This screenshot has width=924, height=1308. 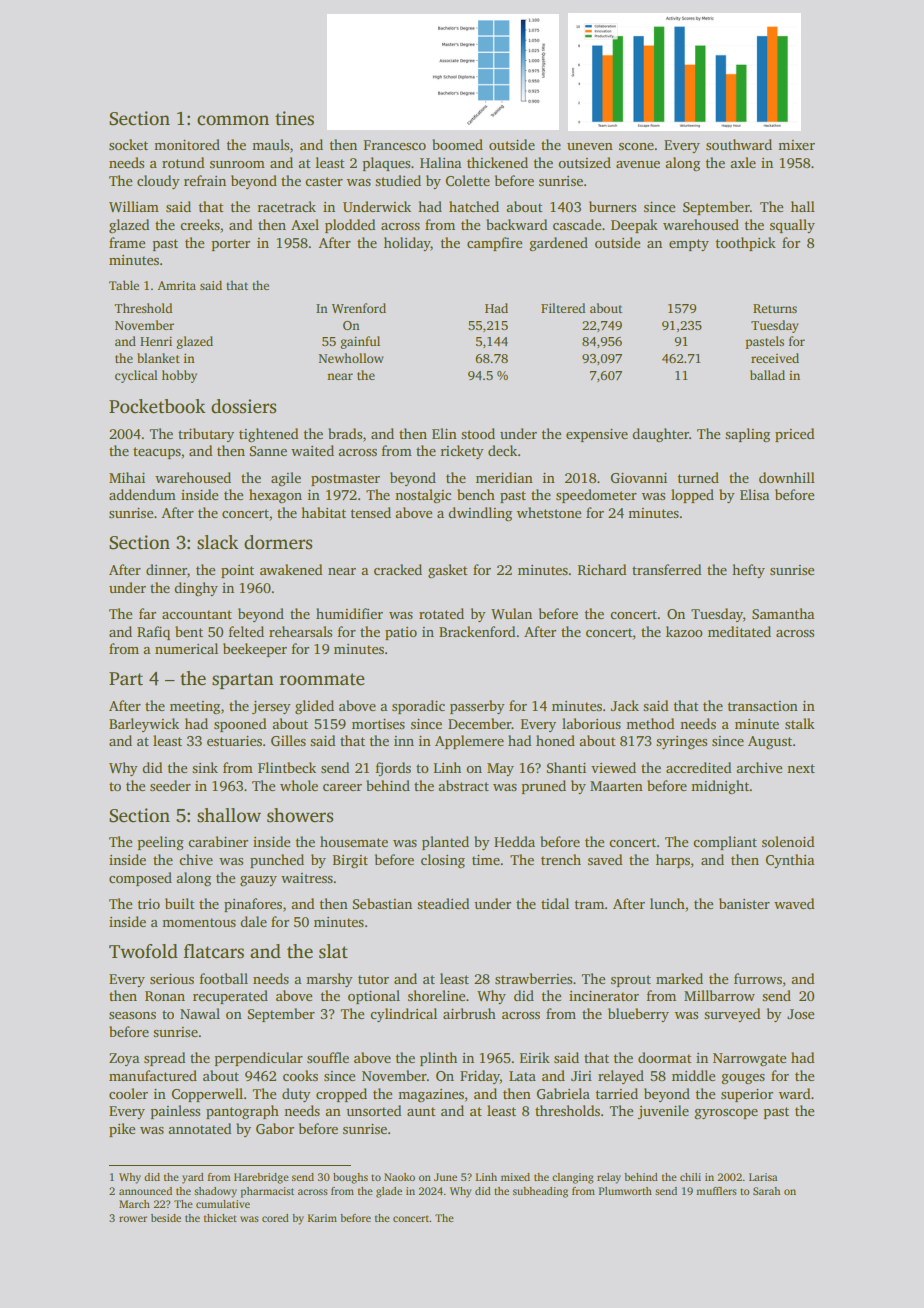 I want to click on hobby, so click(x=179, y=376).
